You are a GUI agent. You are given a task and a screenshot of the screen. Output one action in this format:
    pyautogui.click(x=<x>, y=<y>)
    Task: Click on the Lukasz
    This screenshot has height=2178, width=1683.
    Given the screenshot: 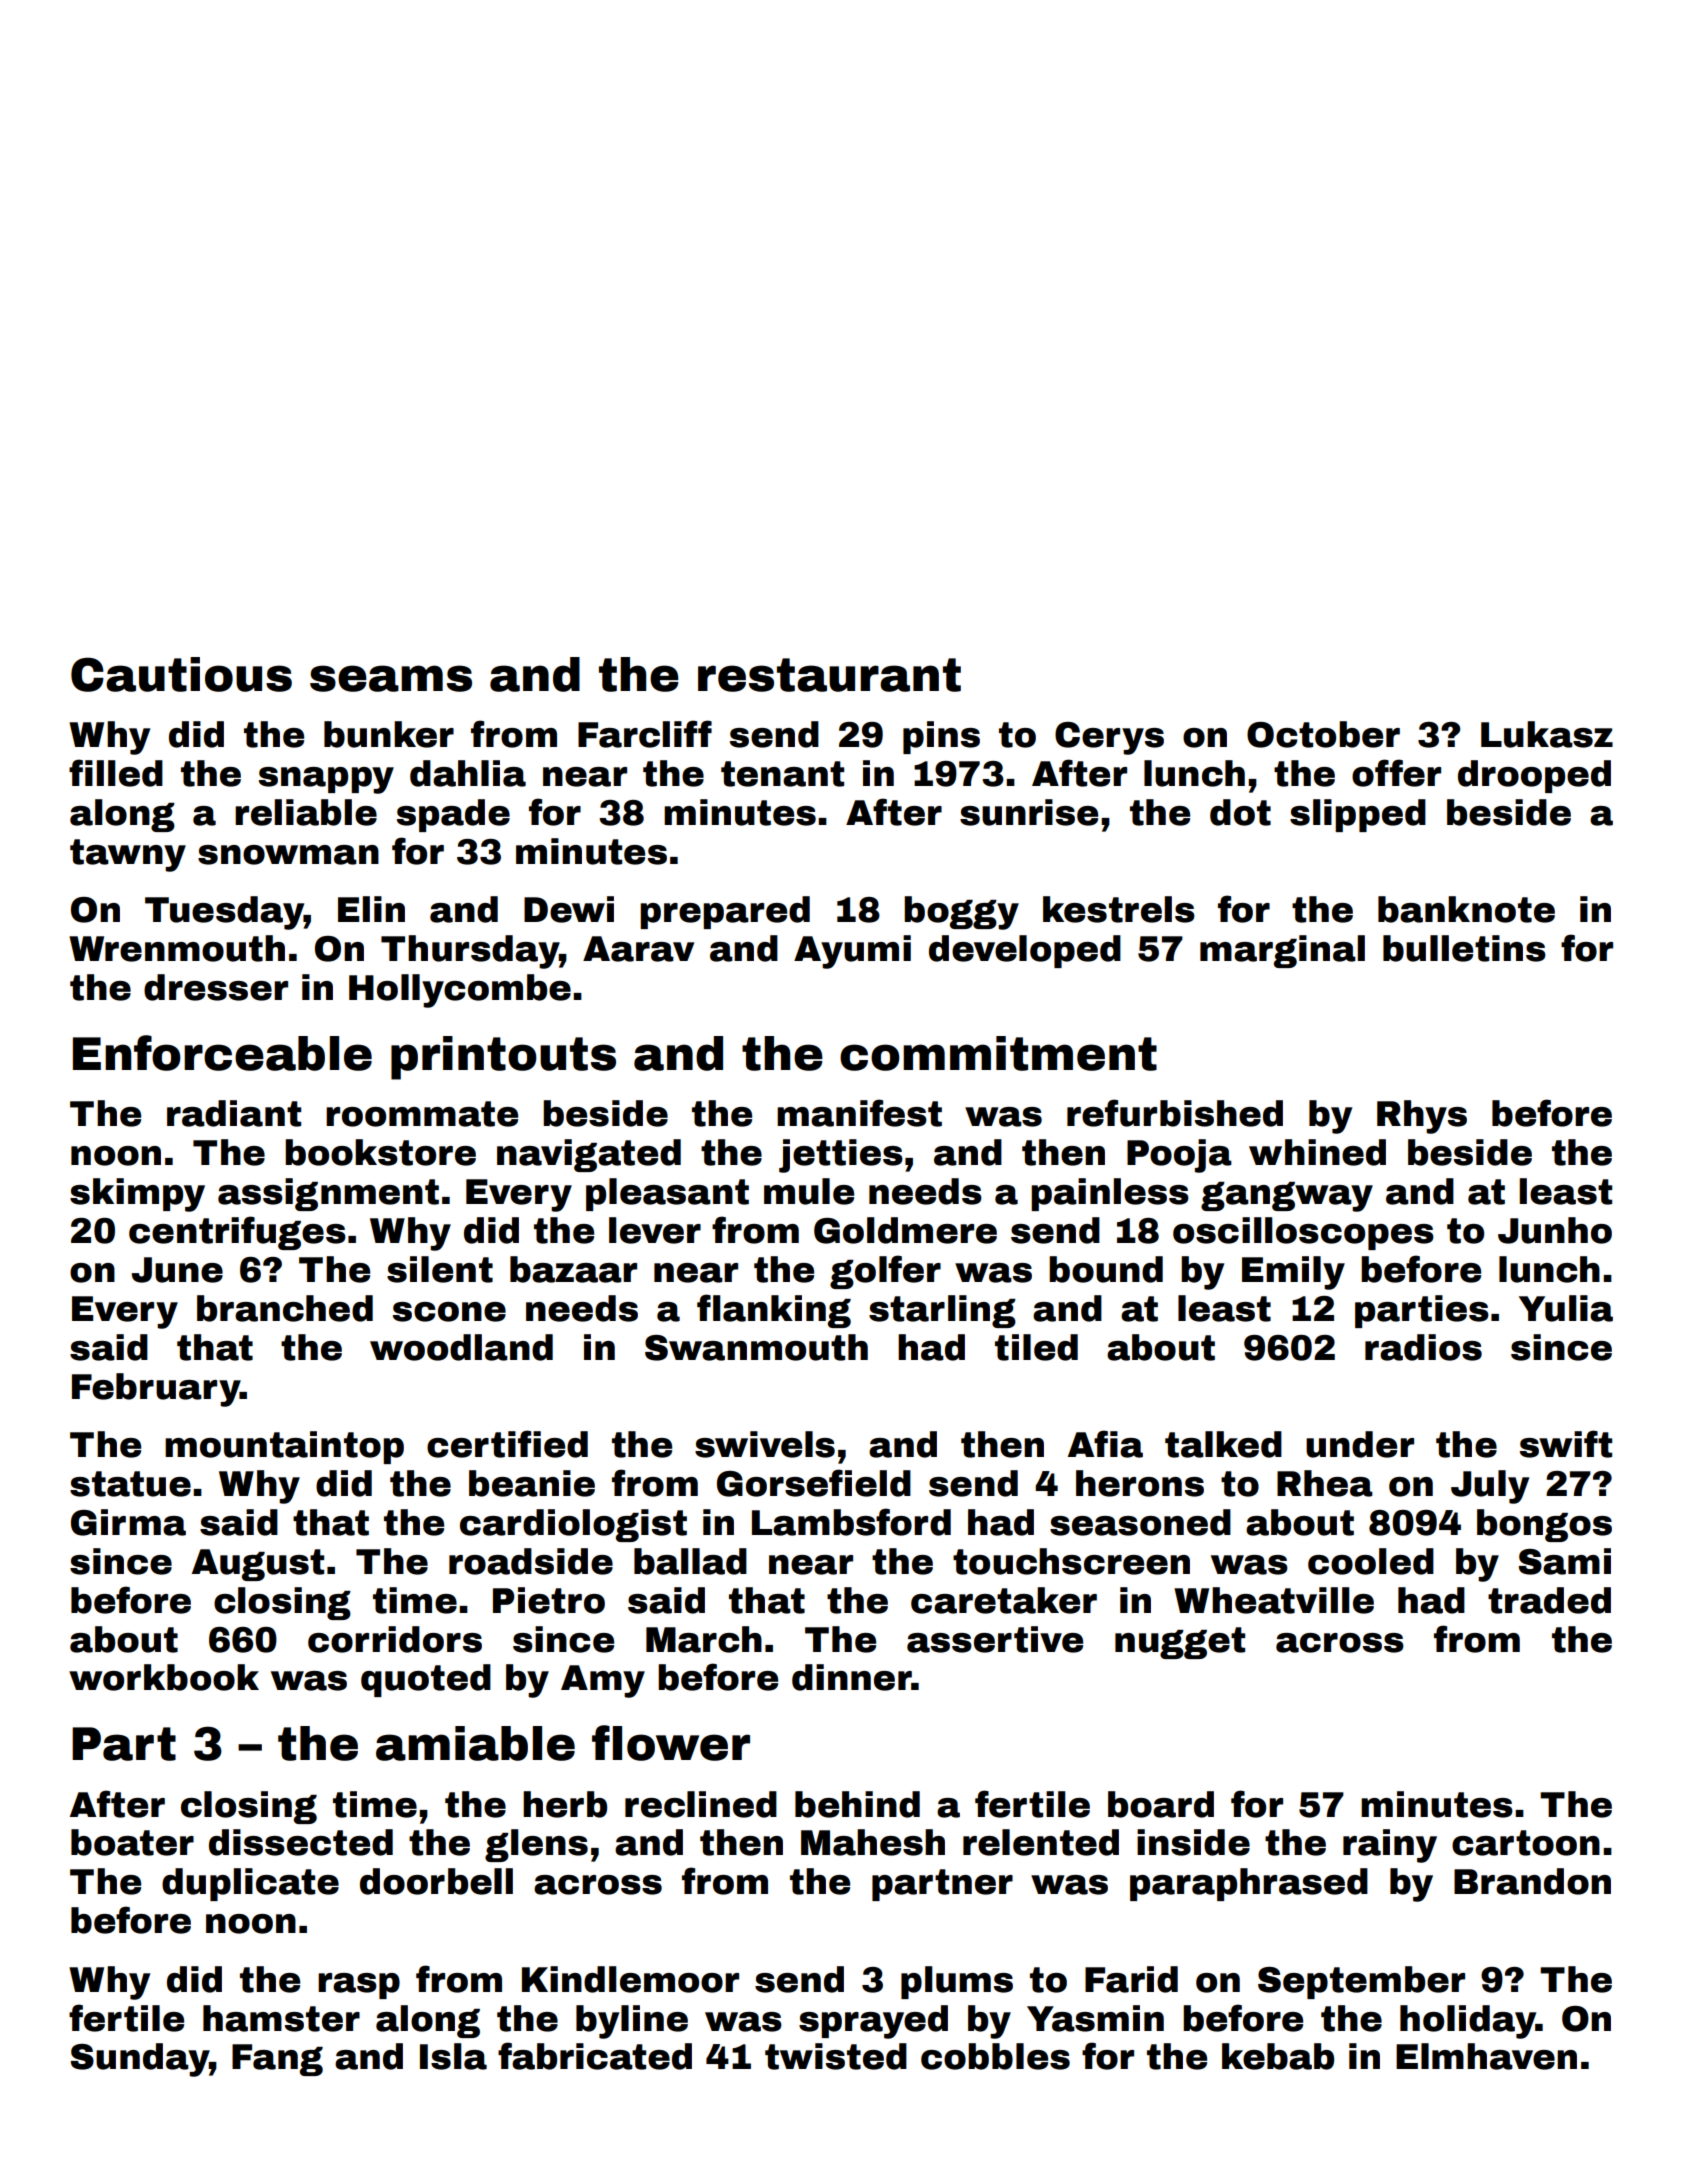 What is the action you would take?
    pyautogui.click(x=1547, y=734)
